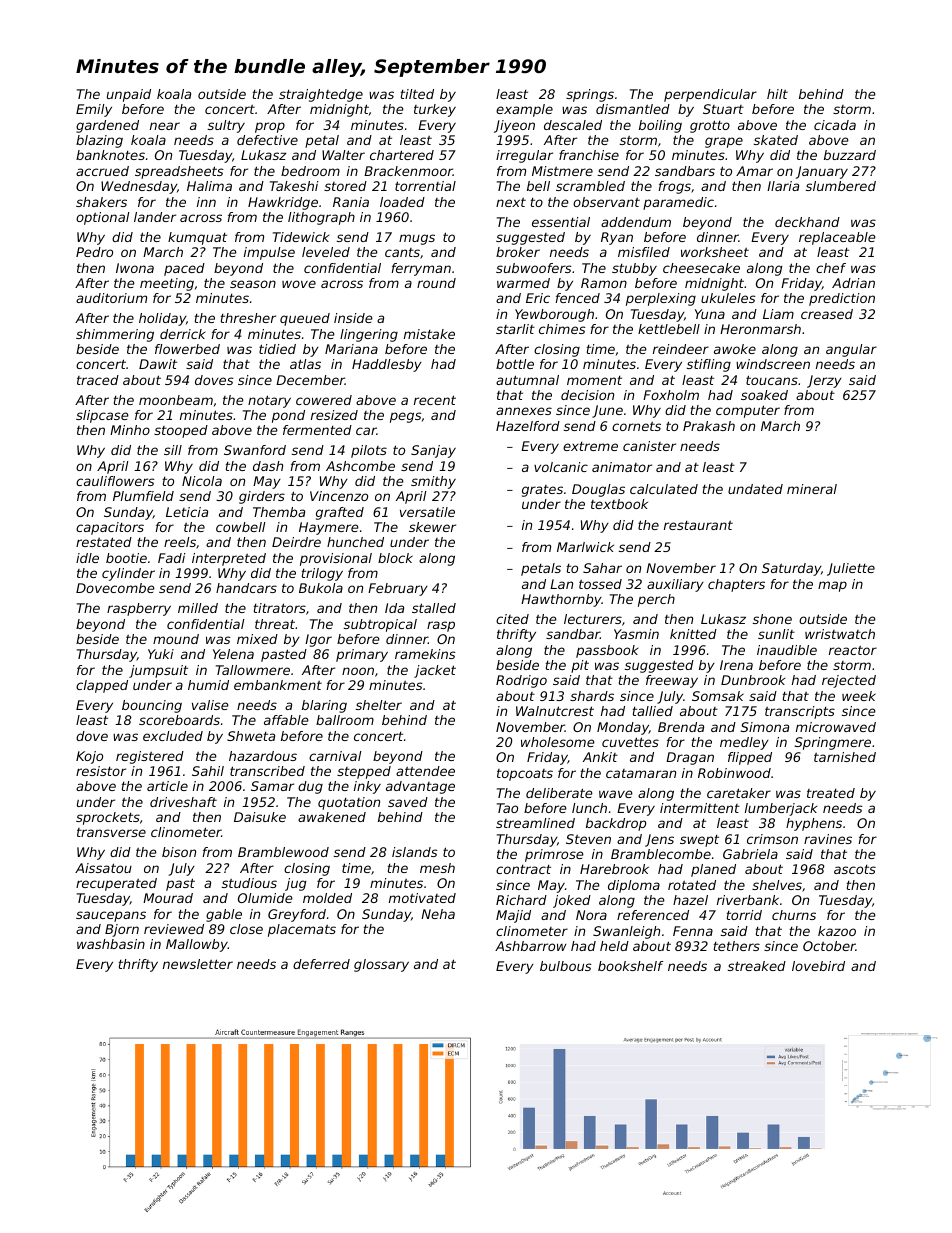  What do you see at coordinates (102, 686) in the document?
I see `clapped` at bounding box center [102, 686].
